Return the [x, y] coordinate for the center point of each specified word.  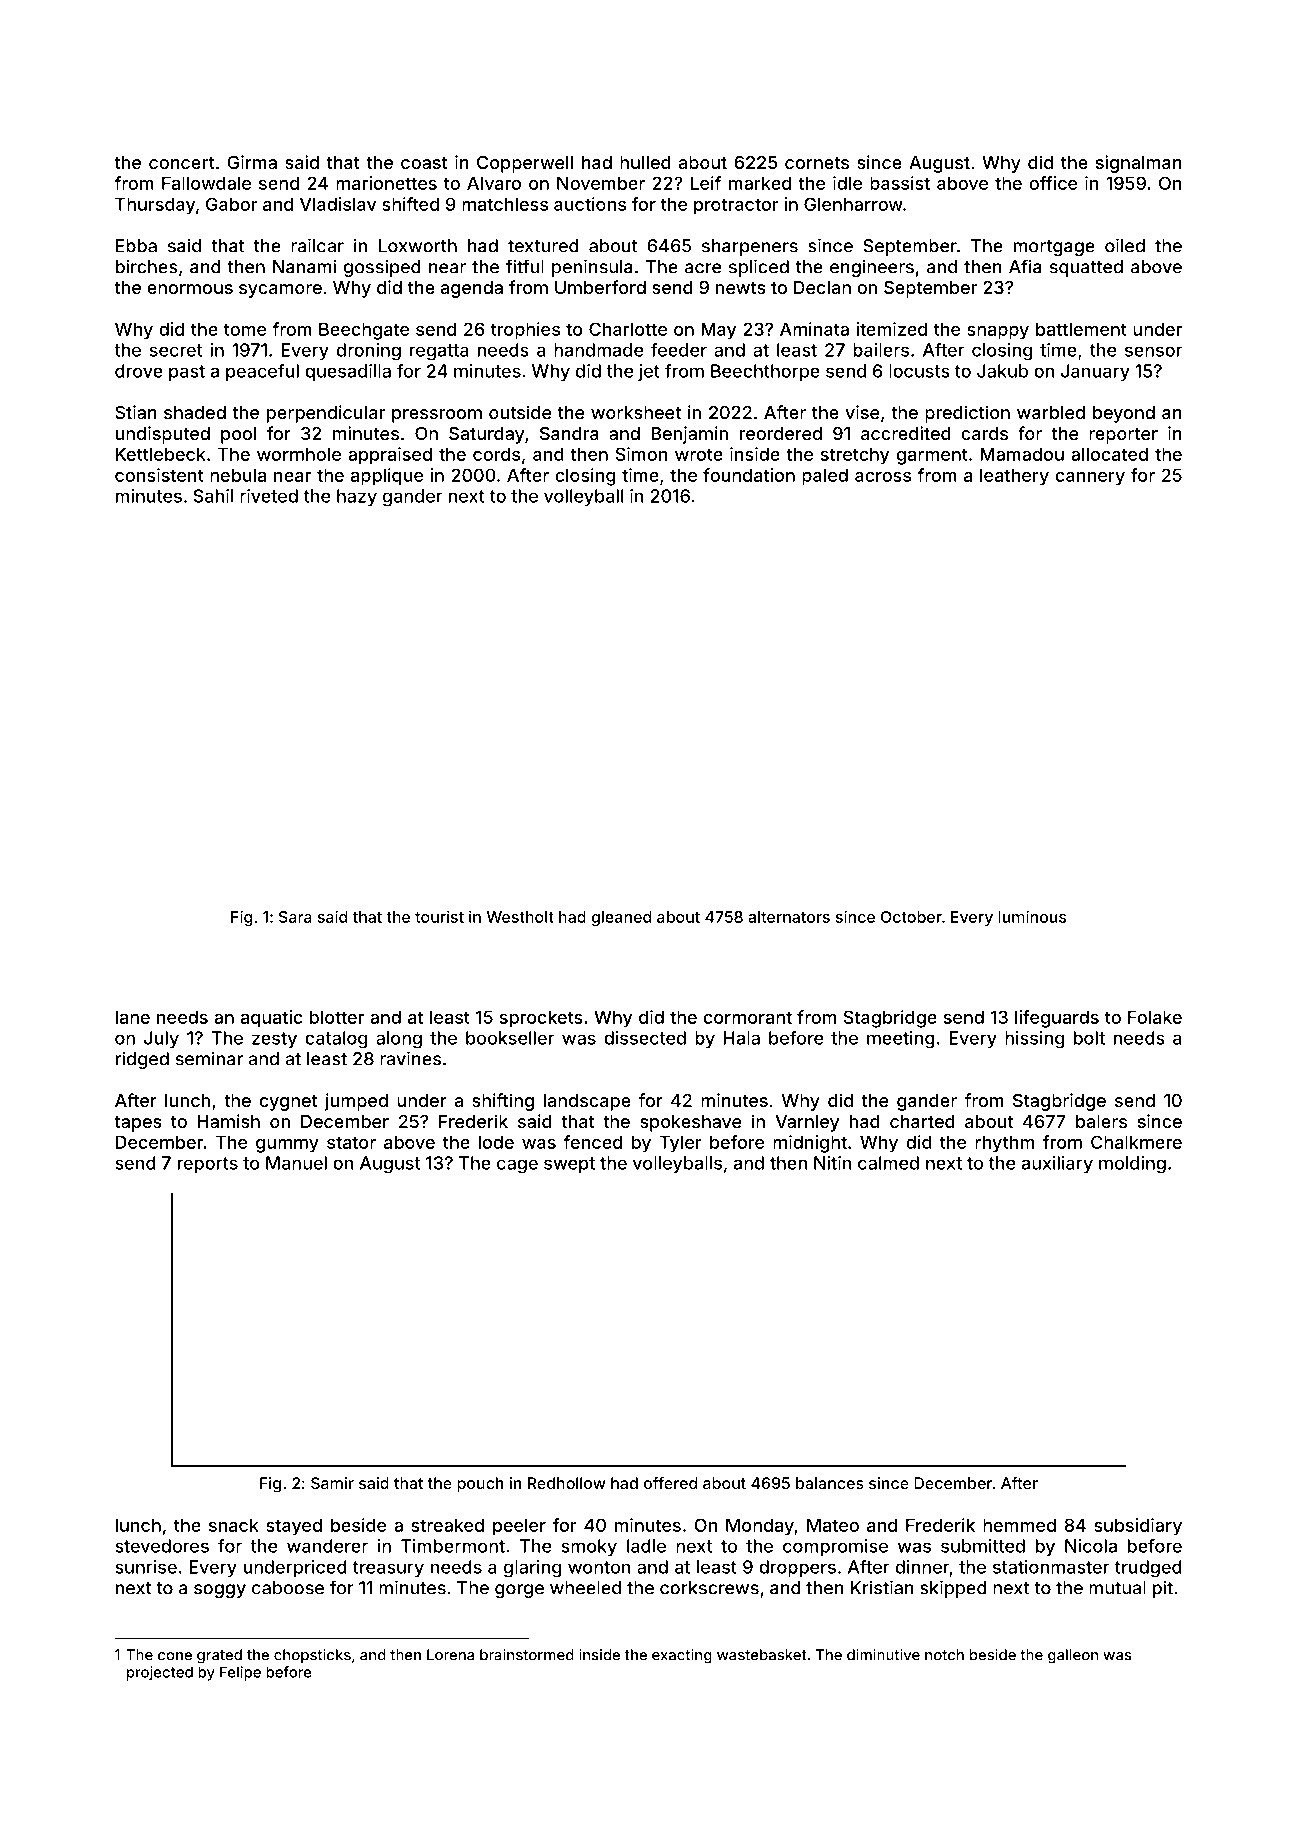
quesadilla [348, 372]
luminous [1032, 916]
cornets [817, 163]
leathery [1014, 477]
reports [208, 1165]
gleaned [621, 918]
